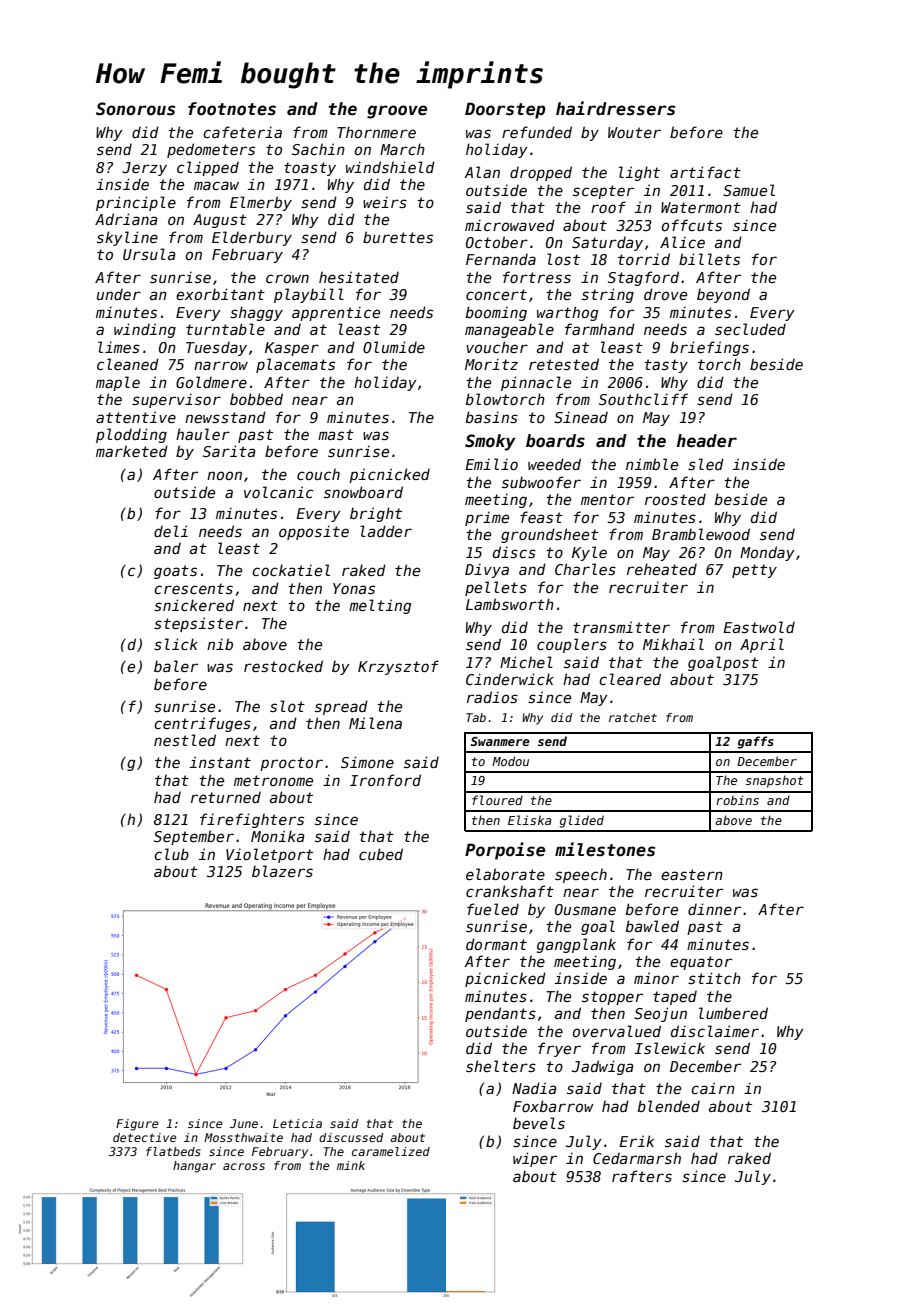 This screenshot has width=908, height=1316. I want to click on nestled, so click(185, 740).
